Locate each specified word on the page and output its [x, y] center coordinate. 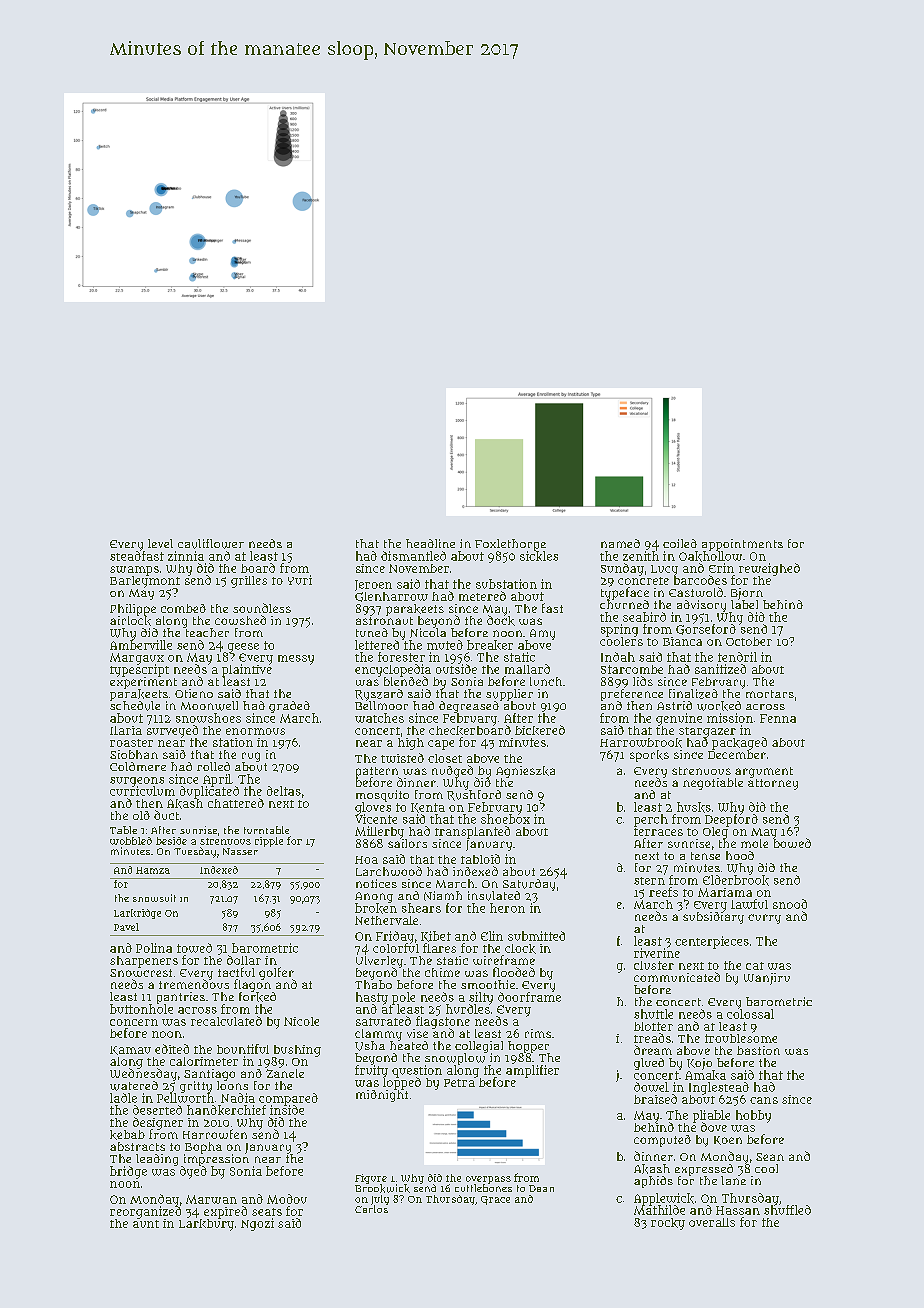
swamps [134, 571]
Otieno [194, 693]
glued [649, 1064]
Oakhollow [710, 556]
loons [232, 1085]
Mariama [725, 892]
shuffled [787, 1210]
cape [441, 745]
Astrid [674, 705]
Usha [370, 1046]
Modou [287, 1199]
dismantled [413, 556]
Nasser [240, 851]
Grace [495, 1200]
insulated [494, 896]
